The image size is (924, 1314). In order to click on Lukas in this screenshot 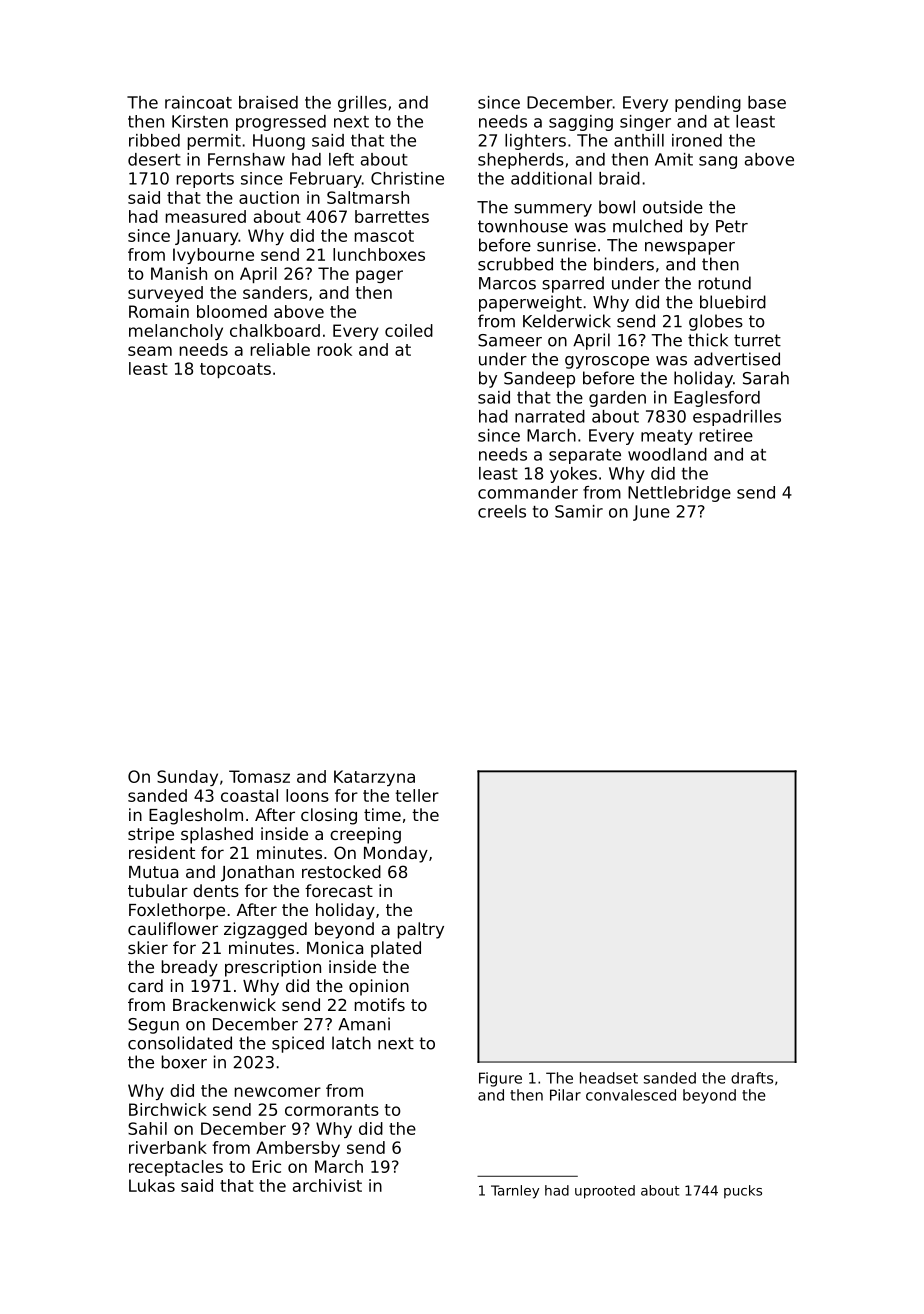, I will do `click(152, 1185)`.
